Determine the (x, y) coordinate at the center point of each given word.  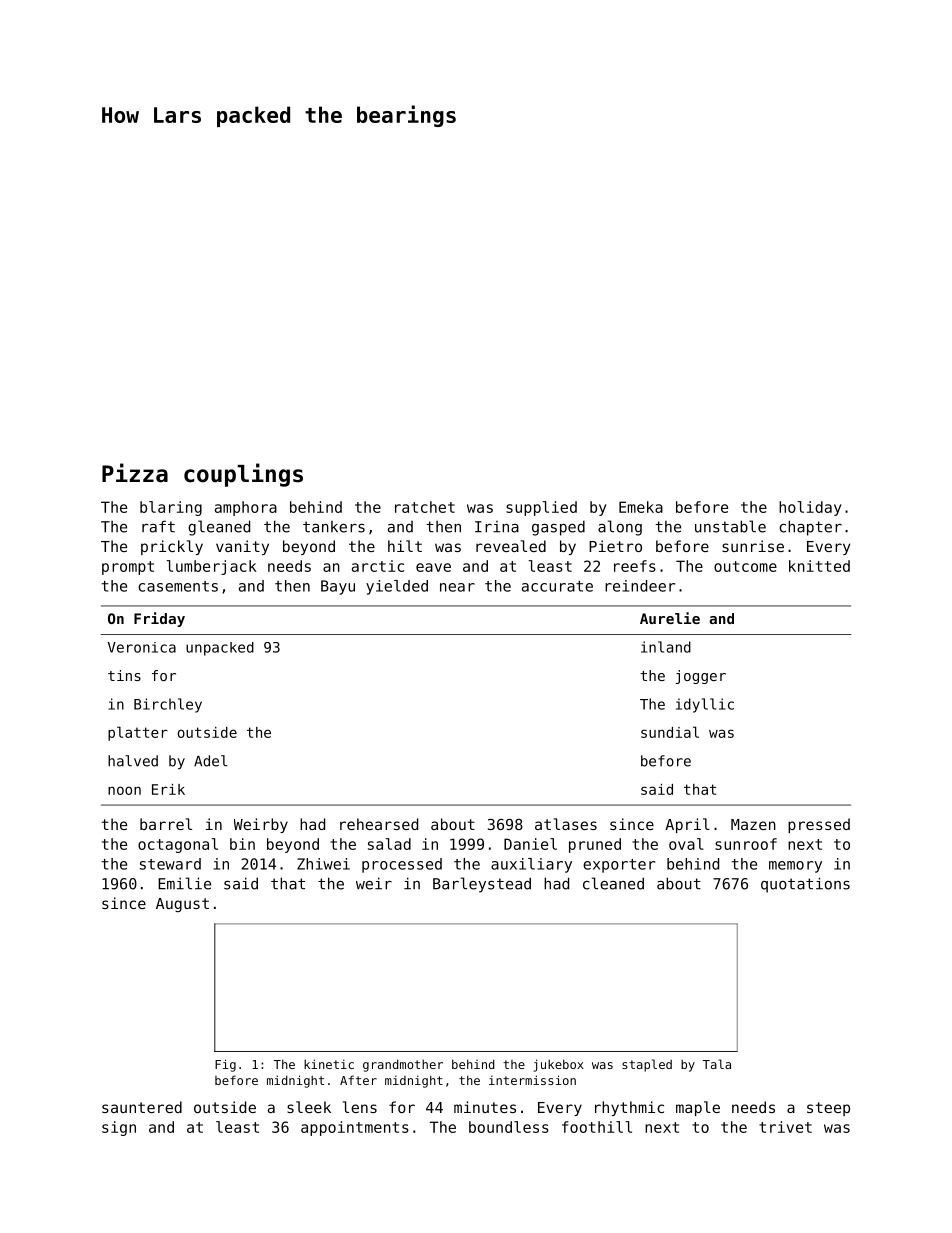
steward (170, 864)
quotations (805, 885)
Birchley (168, 705)
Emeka (641, 507)
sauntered (142, 1107)
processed (402, 865)
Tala (717, 1064)
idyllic (705, 705)
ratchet (425, 507)
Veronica (142, 647)
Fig (225, 1065)
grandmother (403, 1065)
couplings (243, 475)
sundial (670, 732)
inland (666, 647)
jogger (701, 677)
